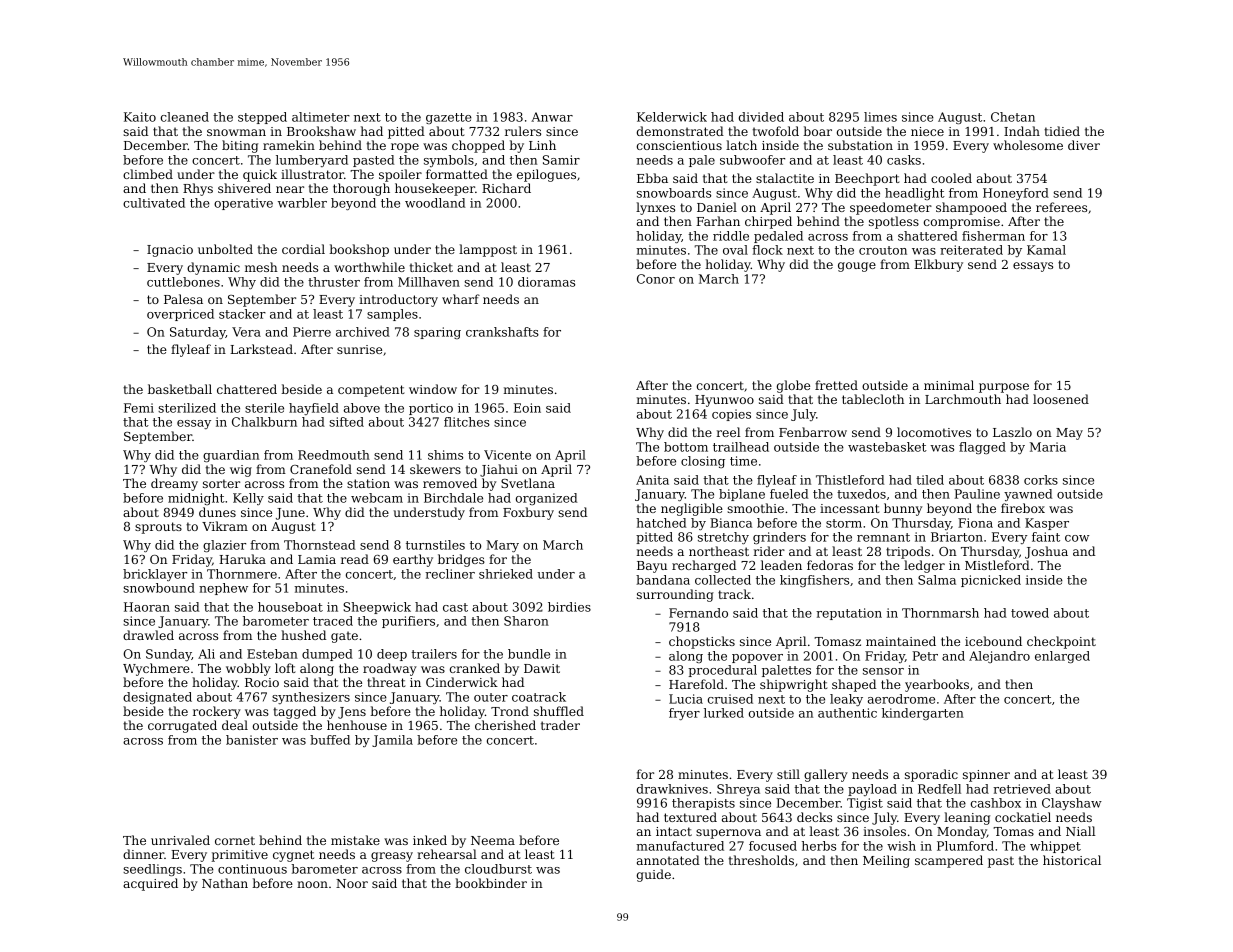 This screenshot has width=1233, height=952. What do you see at coordinates (435, 545) in the screenshot?
I see `turnstiles` at bounding box center [435, 545].
